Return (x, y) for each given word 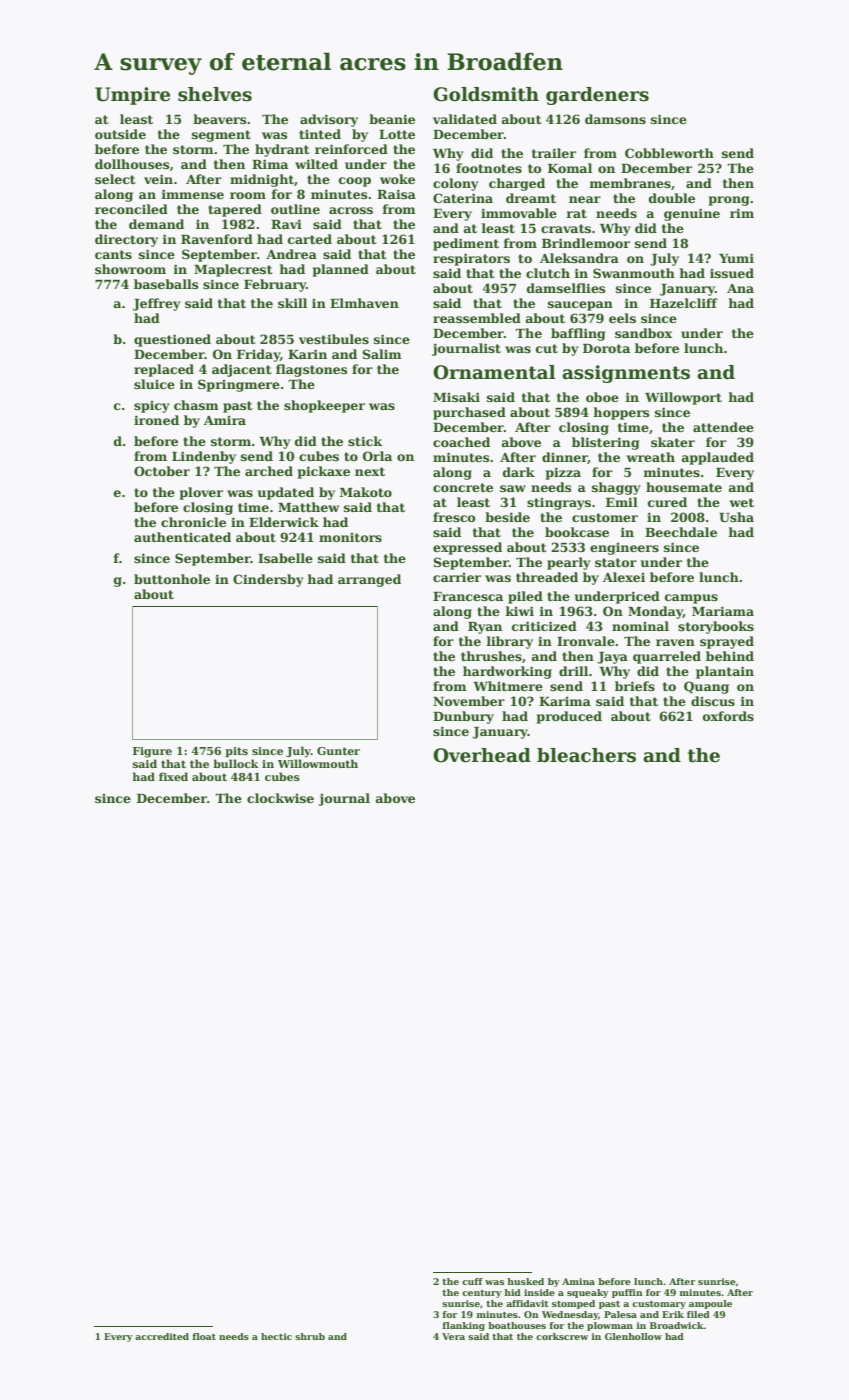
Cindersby (268, 580)
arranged (369, 580)
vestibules (334, 339)
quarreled (667, 657)
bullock (236, 763)
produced (569, 717)
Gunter (338, 751)
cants (113, 254)
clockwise (280, 798)
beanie (392, 119)
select (115, 179)
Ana (740, 288)
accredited (162, 1336)
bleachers (586, 755)
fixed (173, 776)
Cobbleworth (669, 153)
